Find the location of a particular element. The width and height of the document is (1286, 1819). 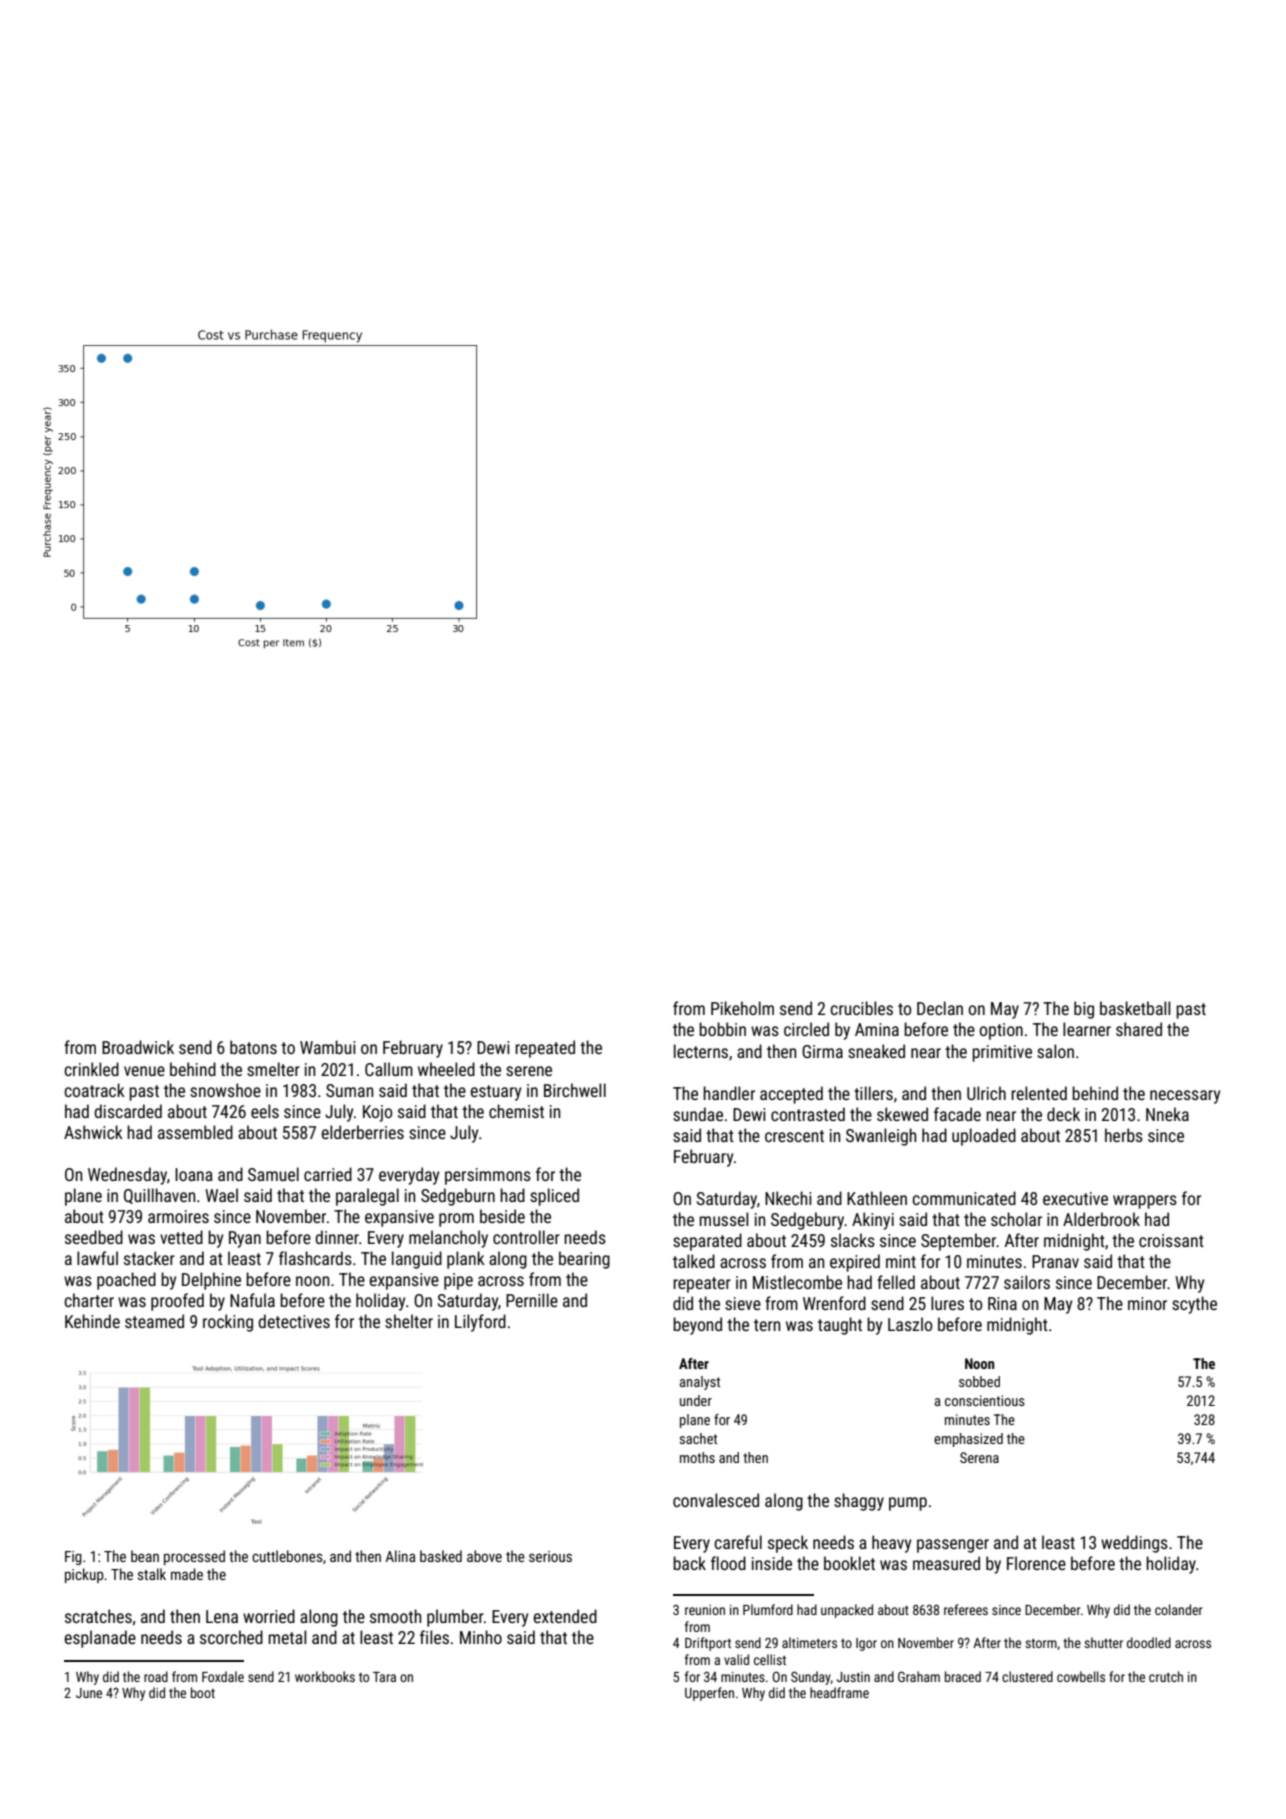

bean is located at coordinates (145, 1556).
